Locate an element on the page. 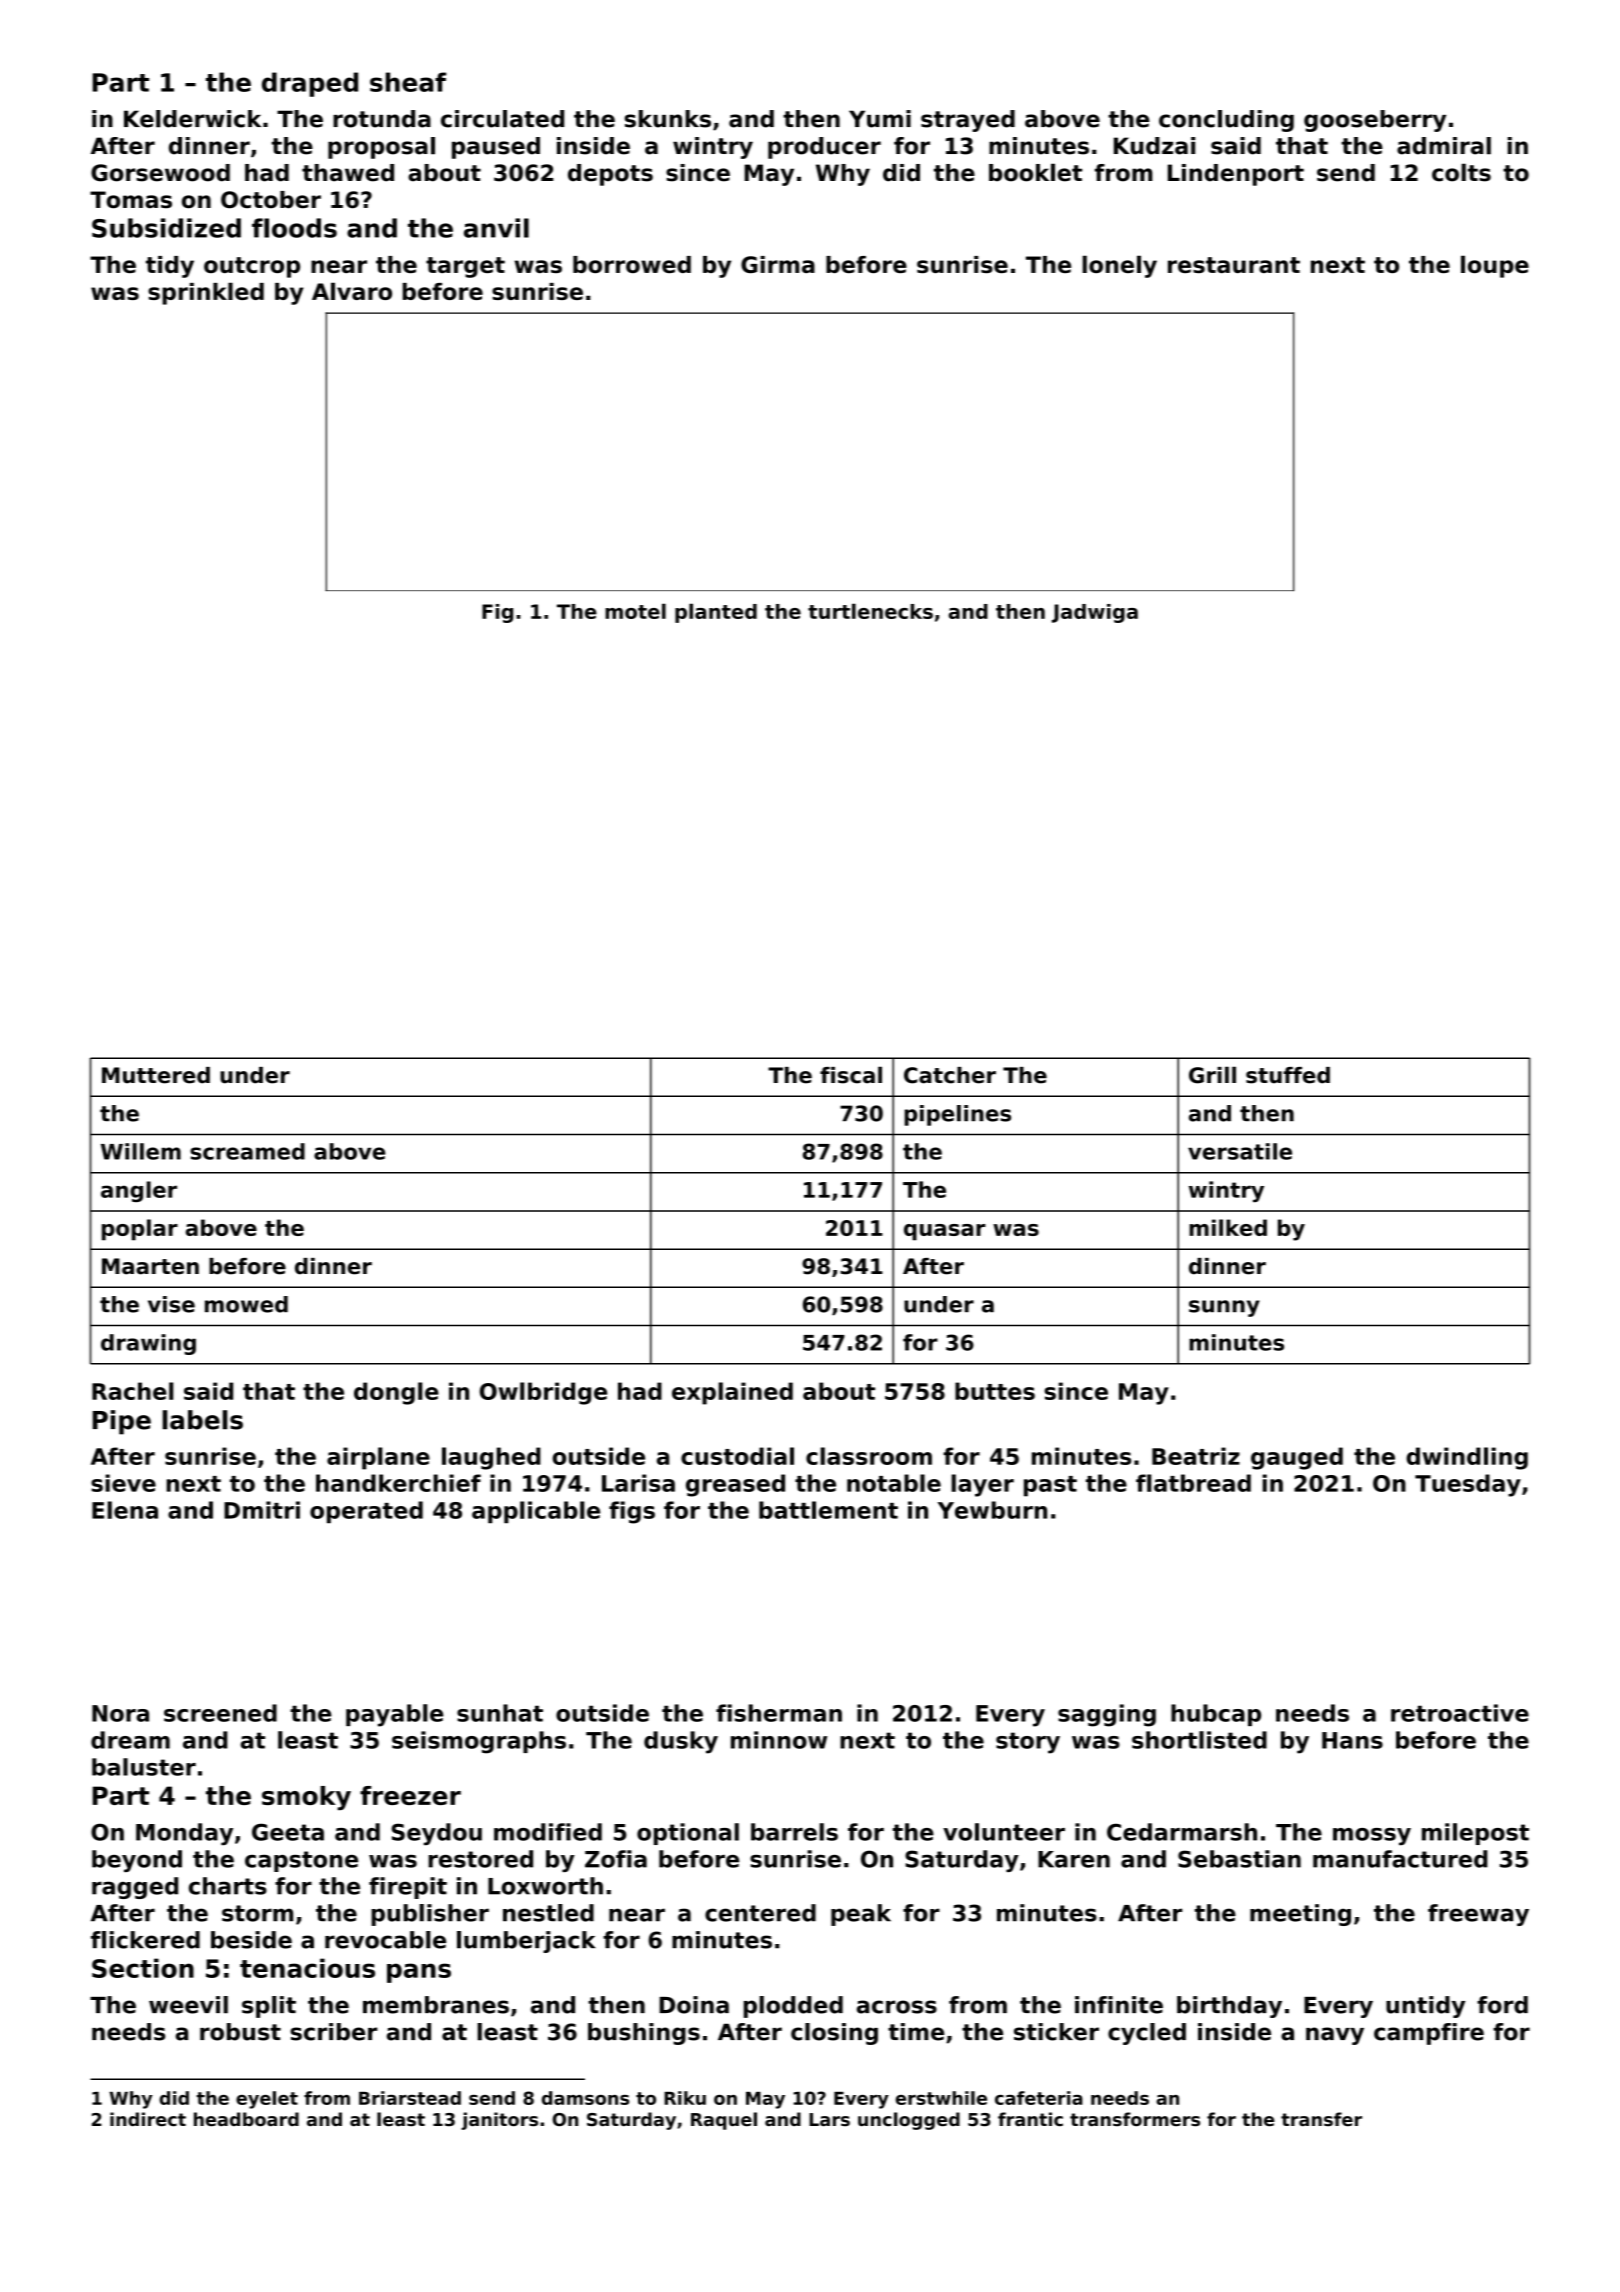  Jadwiga is located at coordinates (1095, 613).
